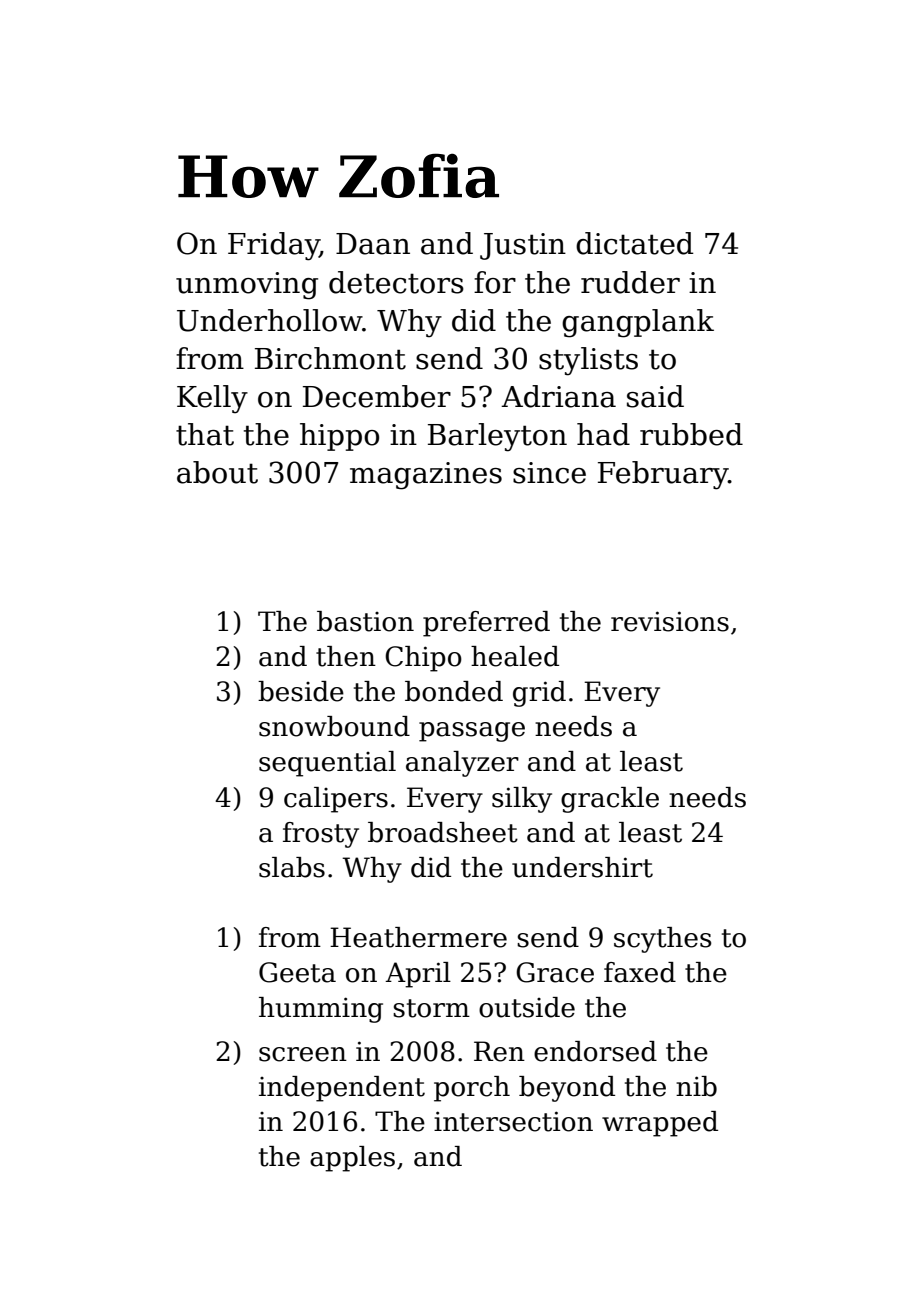  Describe the element at coordinates (443, 832) in the image. I see `broadsheet` at that location.
